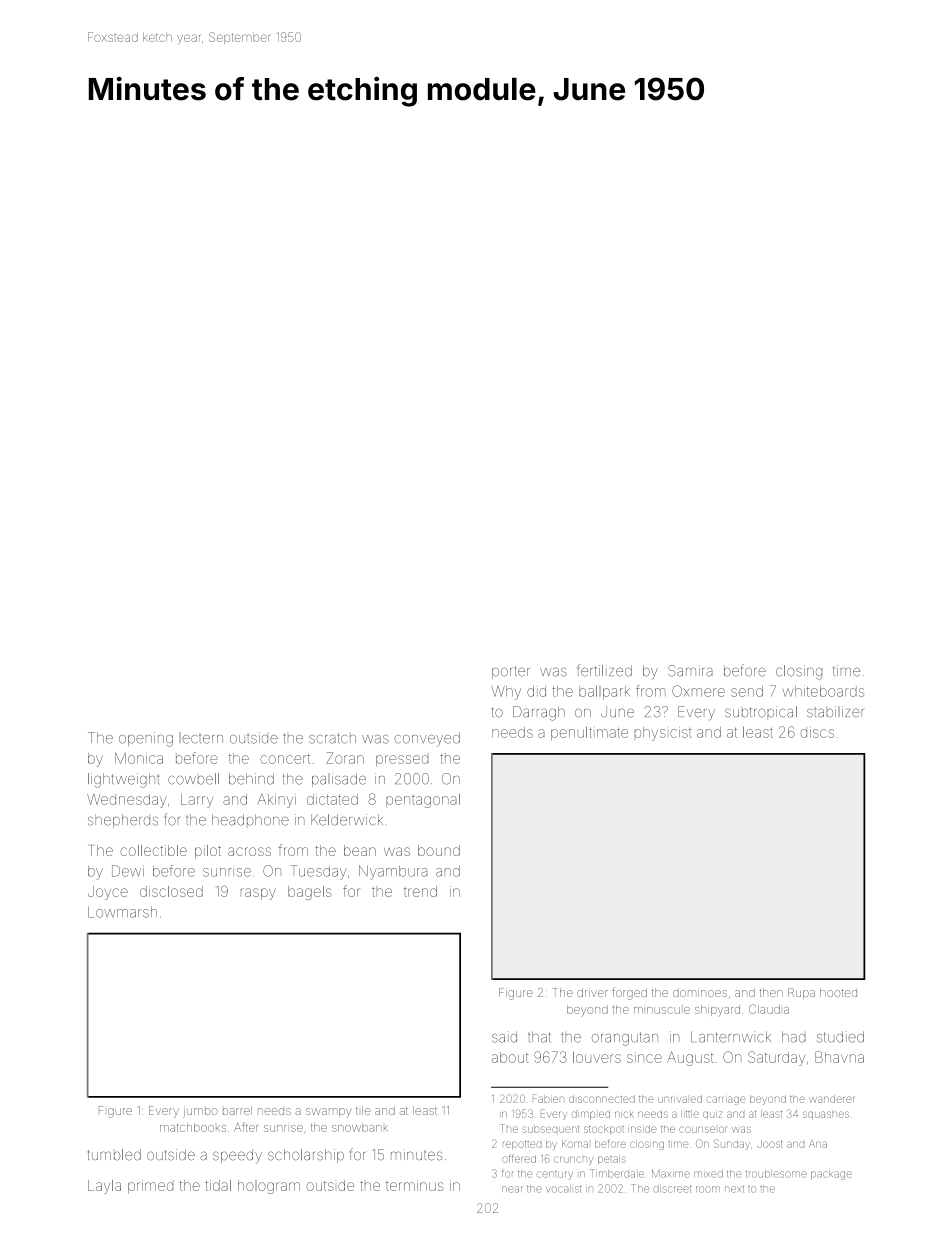 Image resolution: width=952 pixels, height=1233 pixels. Describe the element at coordinates (817, 733) in the screenshot. I see `discs` at that location.
